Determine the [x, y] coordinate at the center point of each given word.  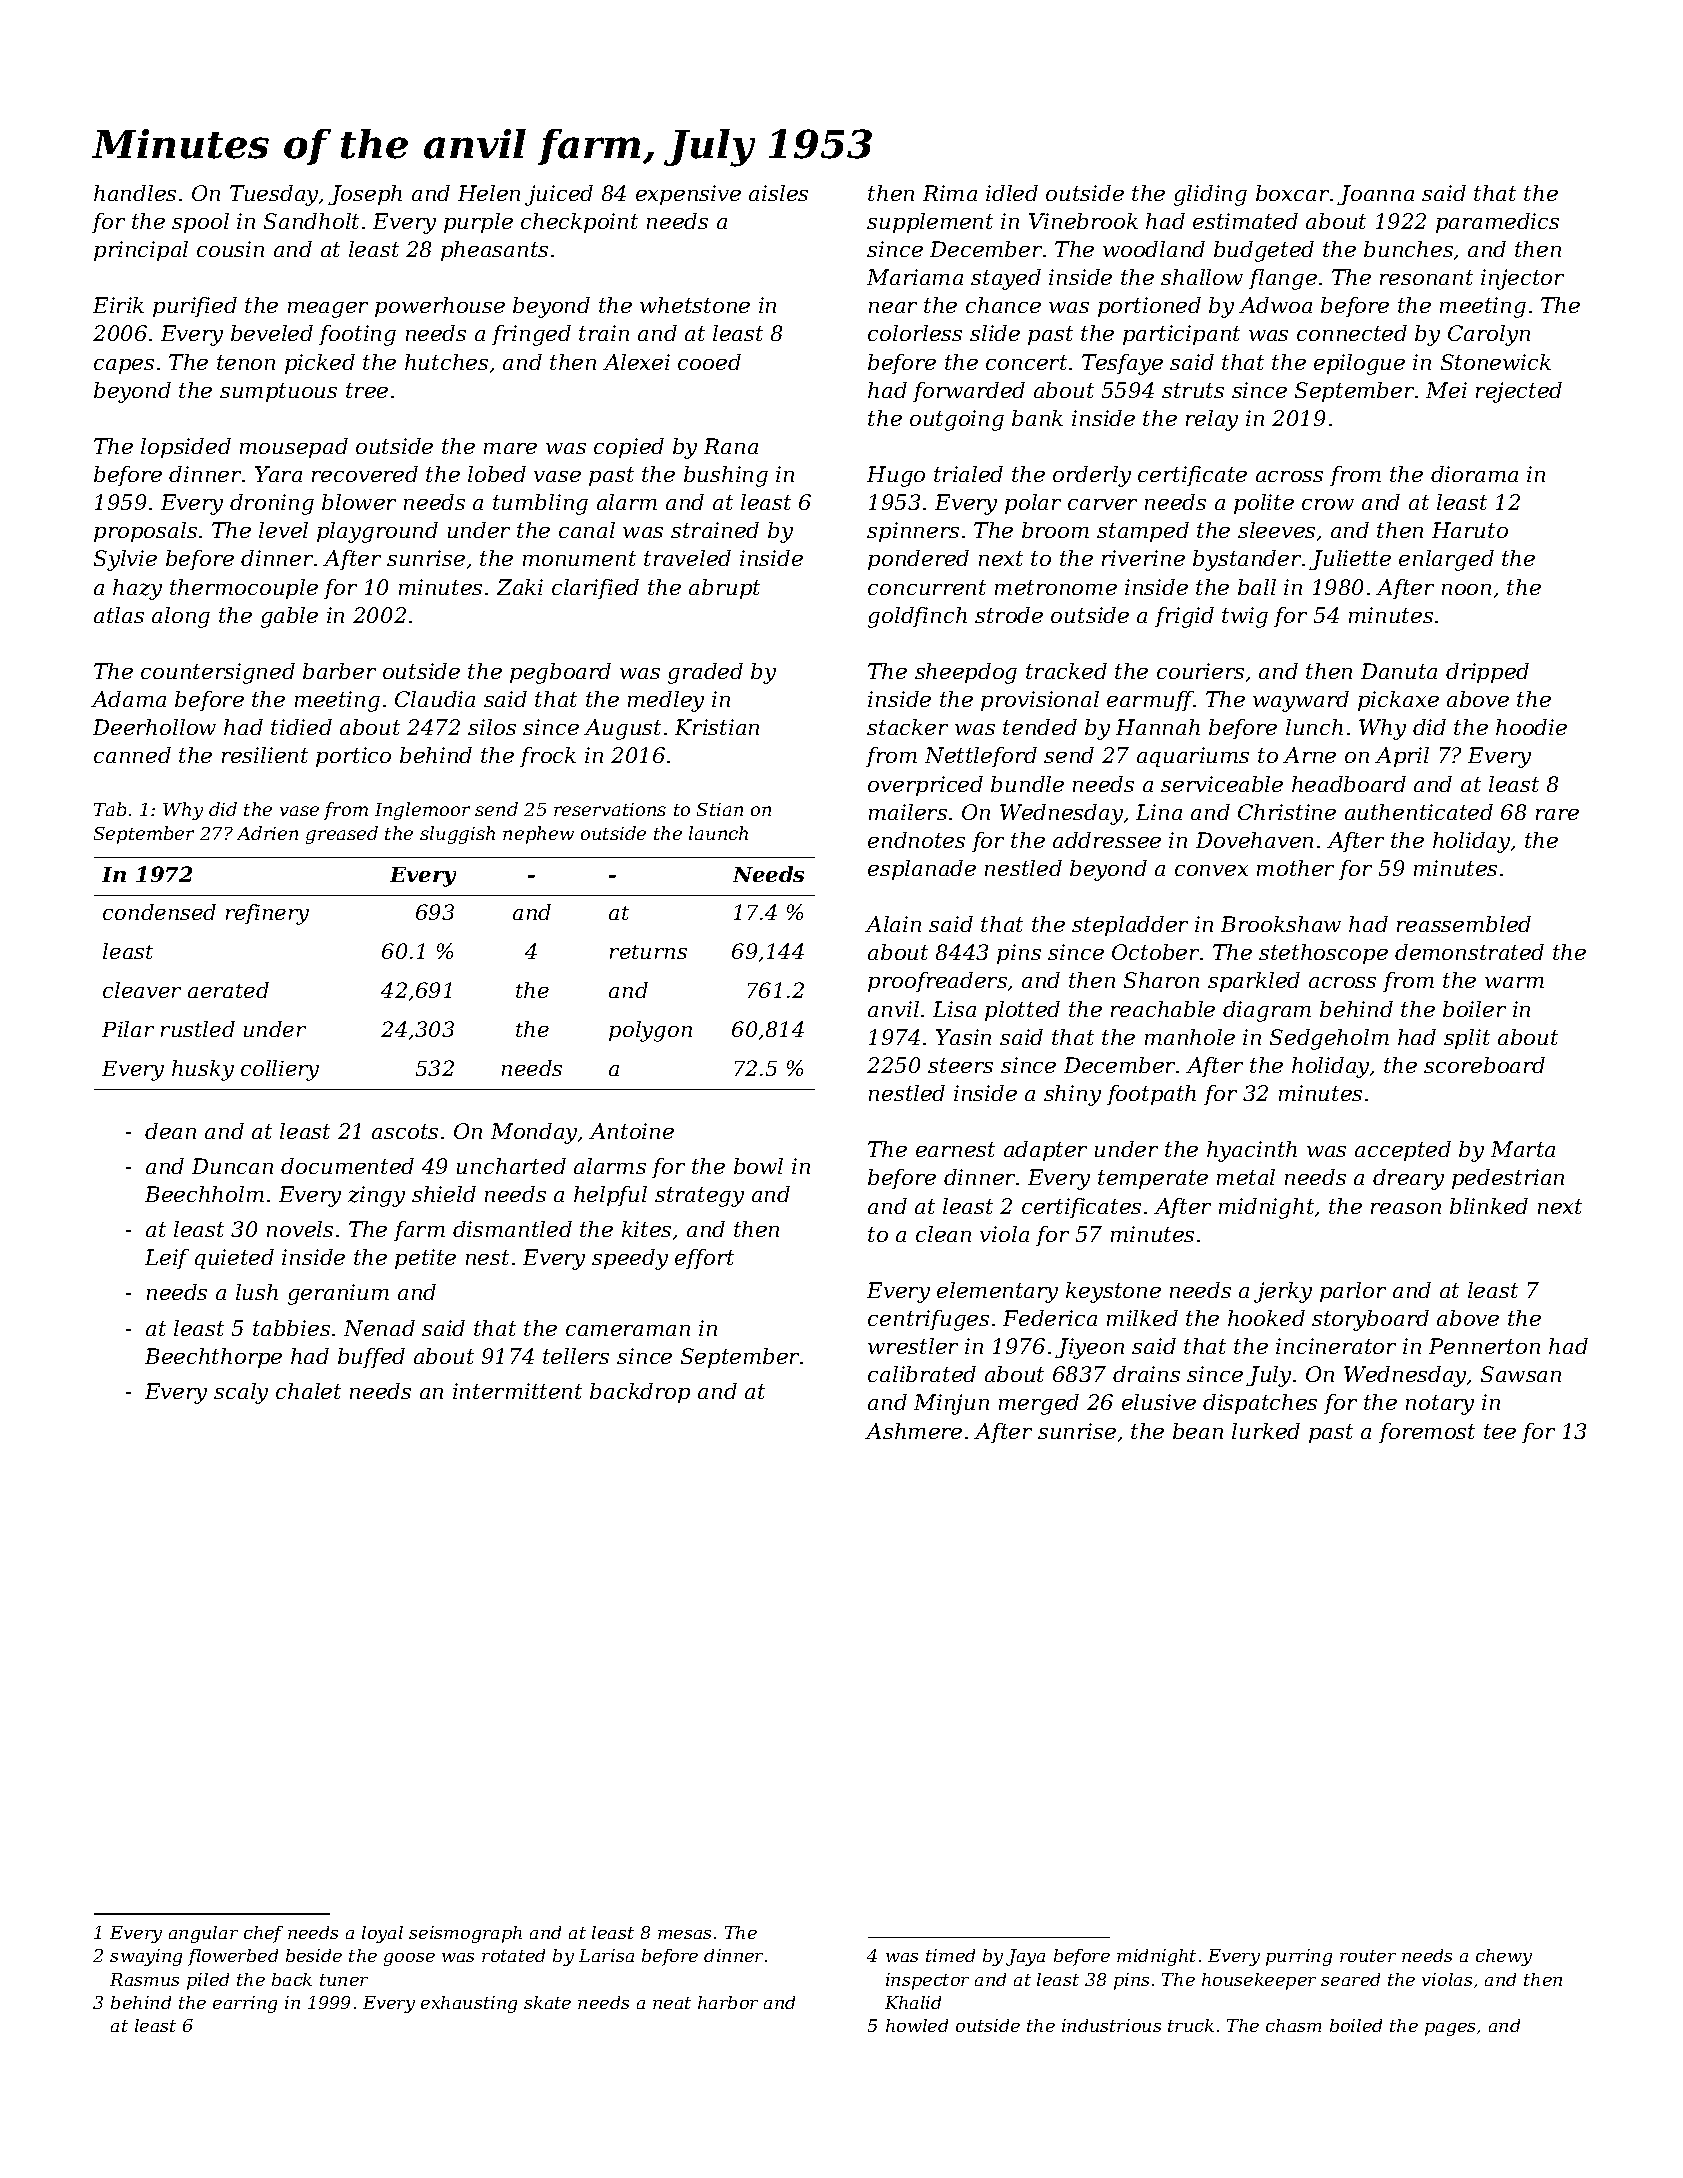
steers [960, 1065]
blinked [1489, 1206]
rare [1557, 814]
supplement [930, 223]
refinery [267, 914]
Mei [1446, 390]
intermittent [517, 1391]
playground [377, 532]
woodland [1154, 249]
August [622, 729]
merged [1039, 1404]
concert [1026, 362]
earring [245, 2004]
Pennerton [1484, 1346]
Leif [167, 1259]
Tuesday [274, 195]
